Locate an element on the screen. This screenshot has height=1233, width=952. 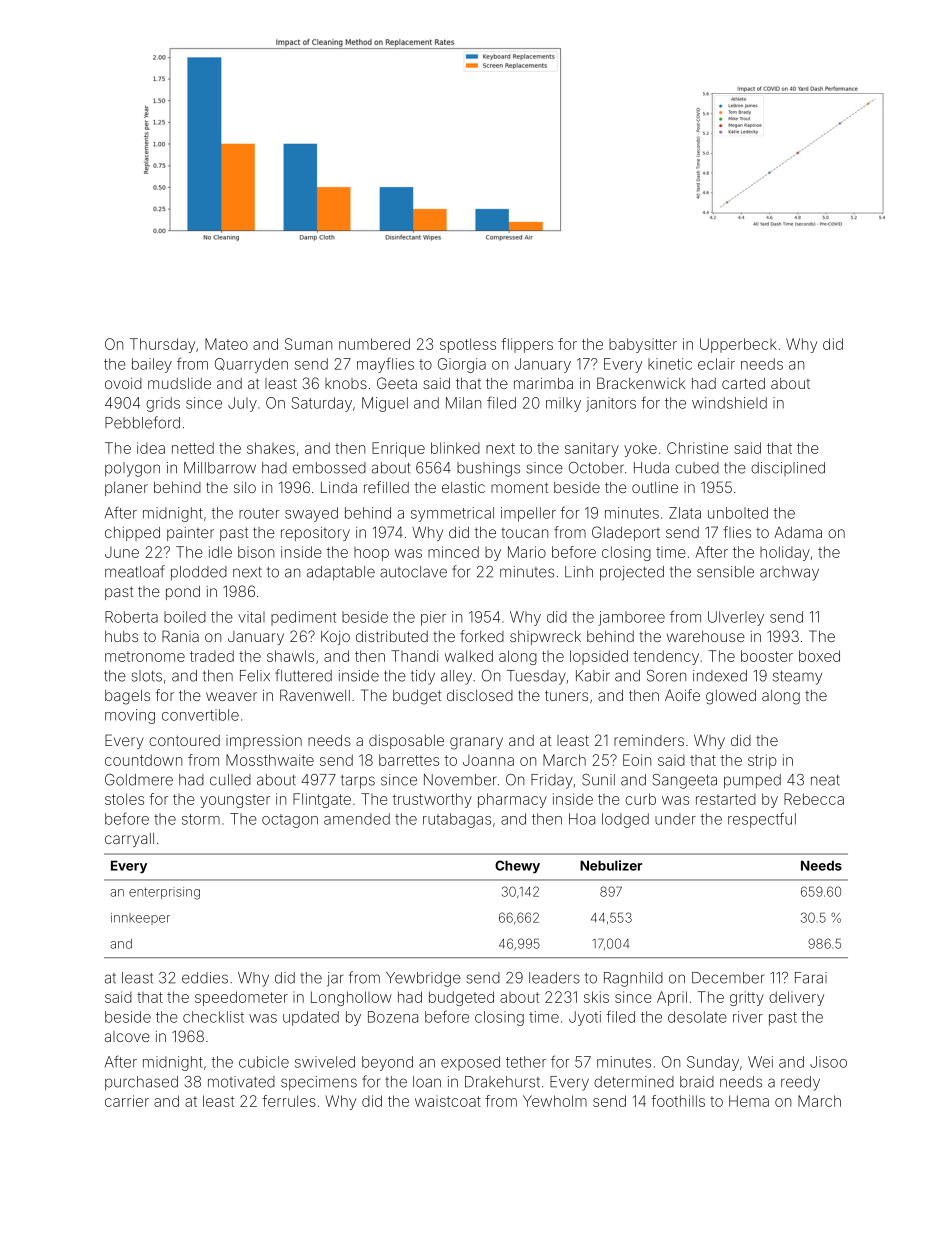
janitors is located at coordinates (611, 404).
